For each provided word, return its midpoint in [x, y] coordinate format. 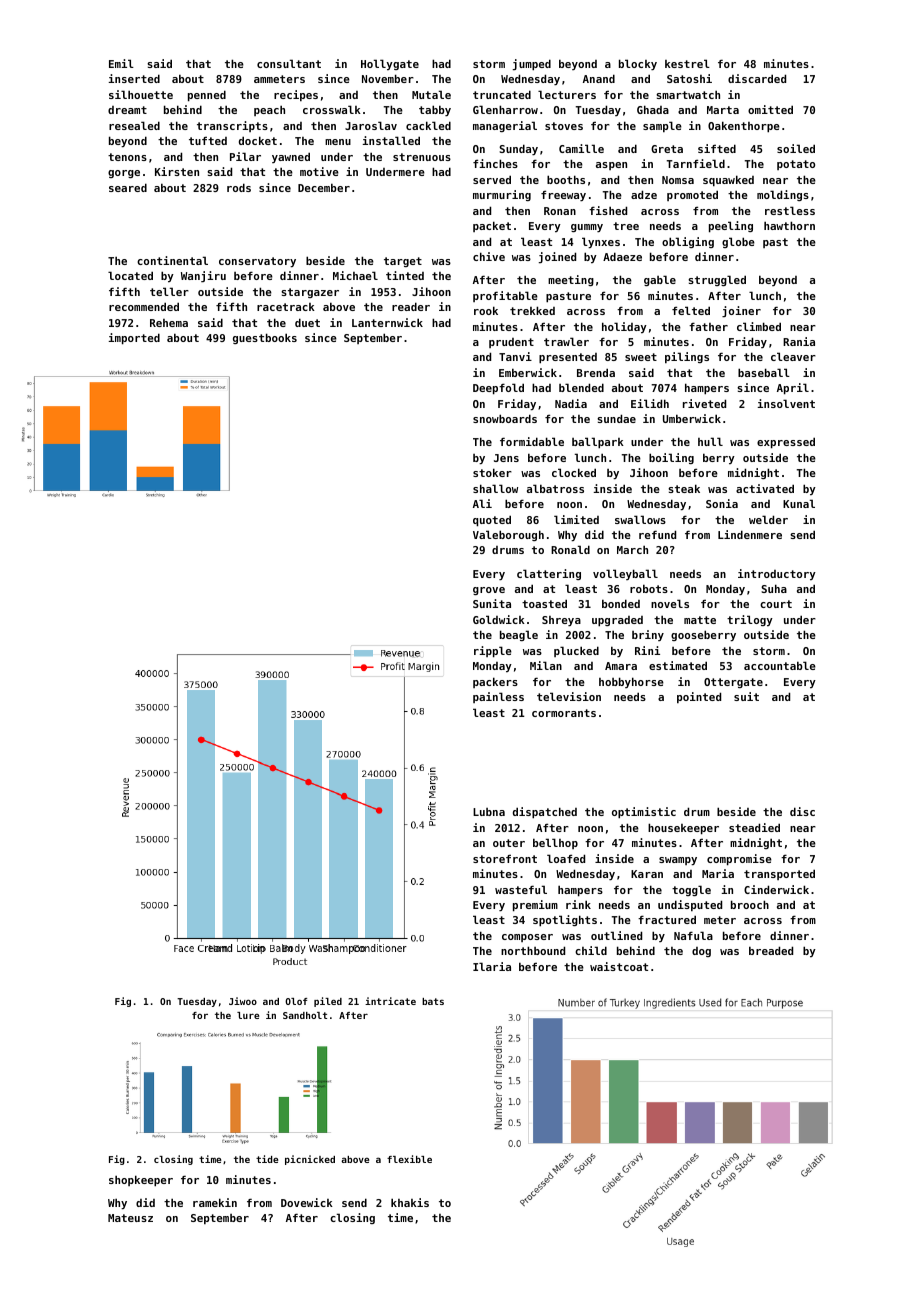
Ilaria [492, 966]
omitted [770, 109]
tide [267, 1159]
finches [495, 163]
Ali [482, 503]
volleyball [625, 574]
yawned [291, 157]
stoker [492, 472]
